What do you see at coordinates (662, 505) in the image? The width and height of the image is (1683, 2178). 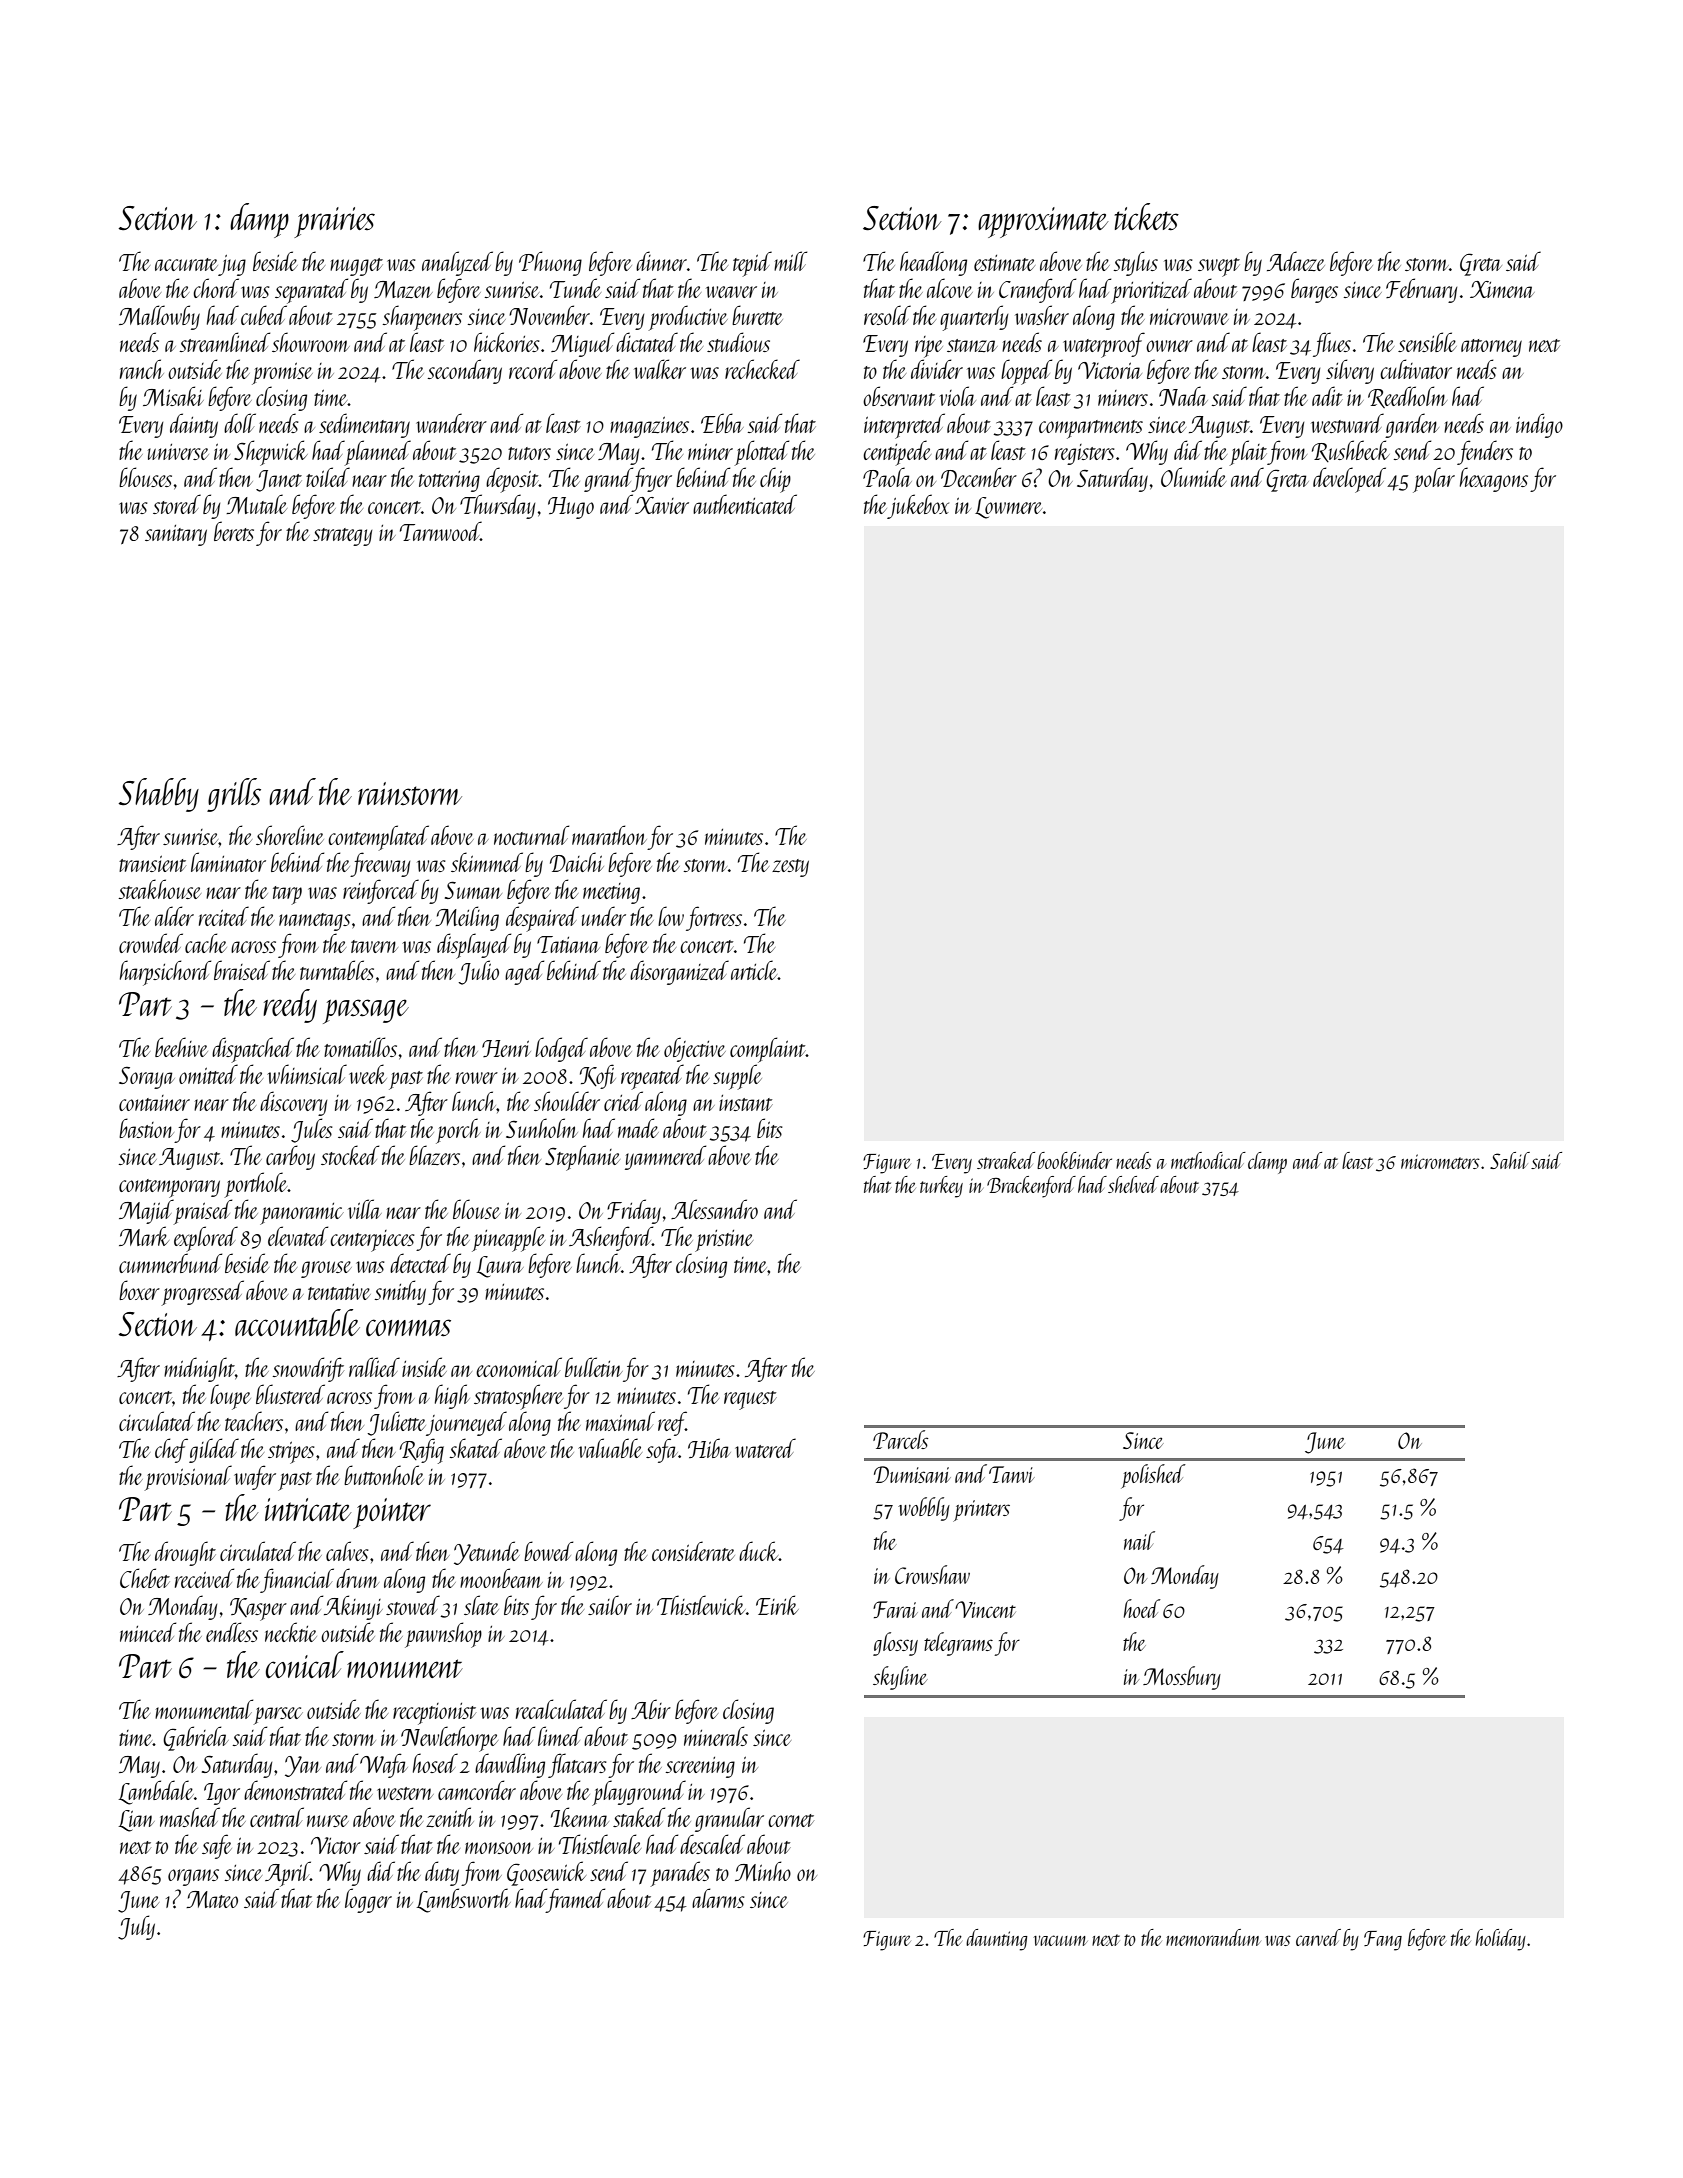 I see `Xavier` at bounding box center [662, 505].
